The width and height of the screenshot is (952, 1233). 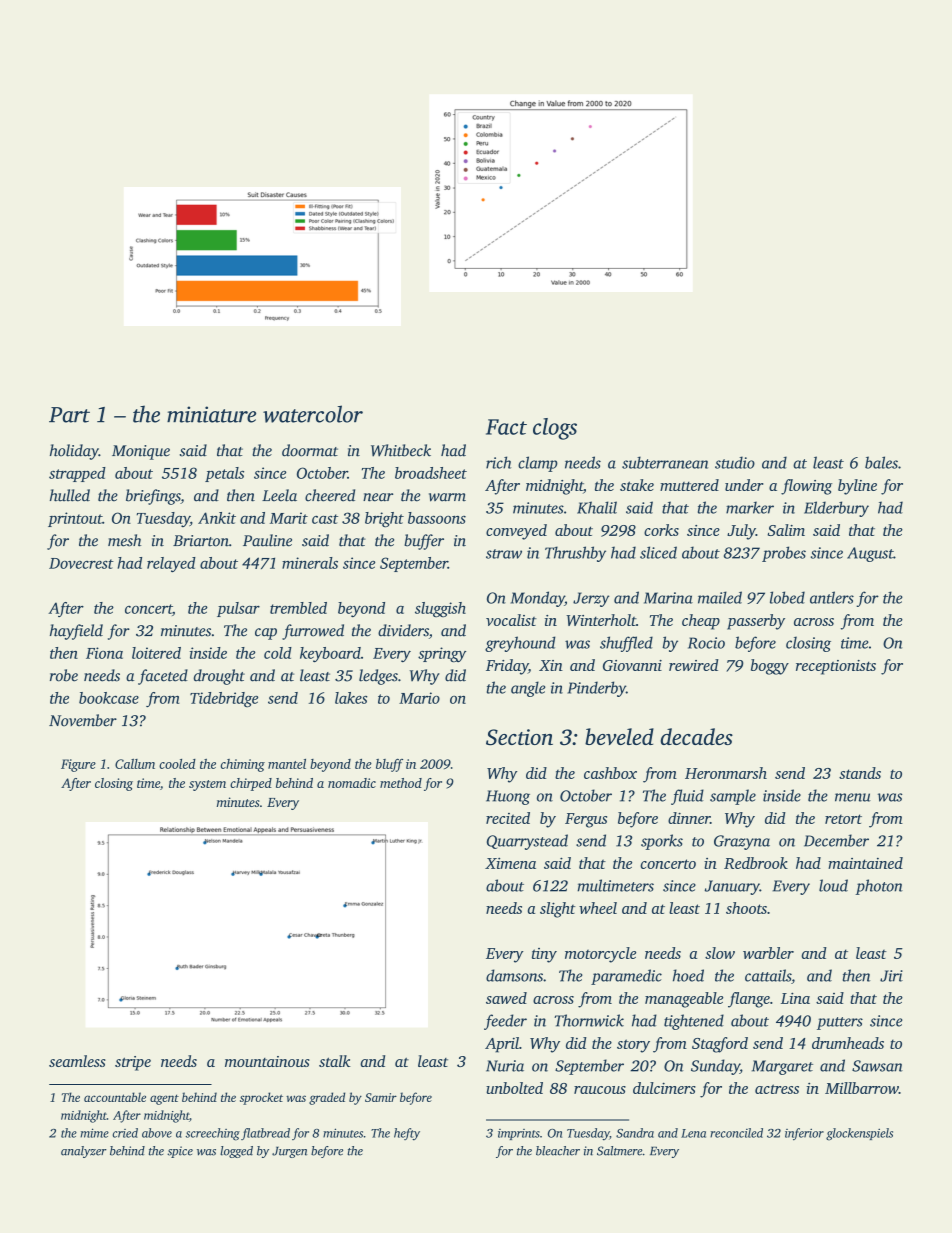 What do you see at coordinates (746, 908) in the screenshot?
I see `shoots` at bounding box center [746, 908].
